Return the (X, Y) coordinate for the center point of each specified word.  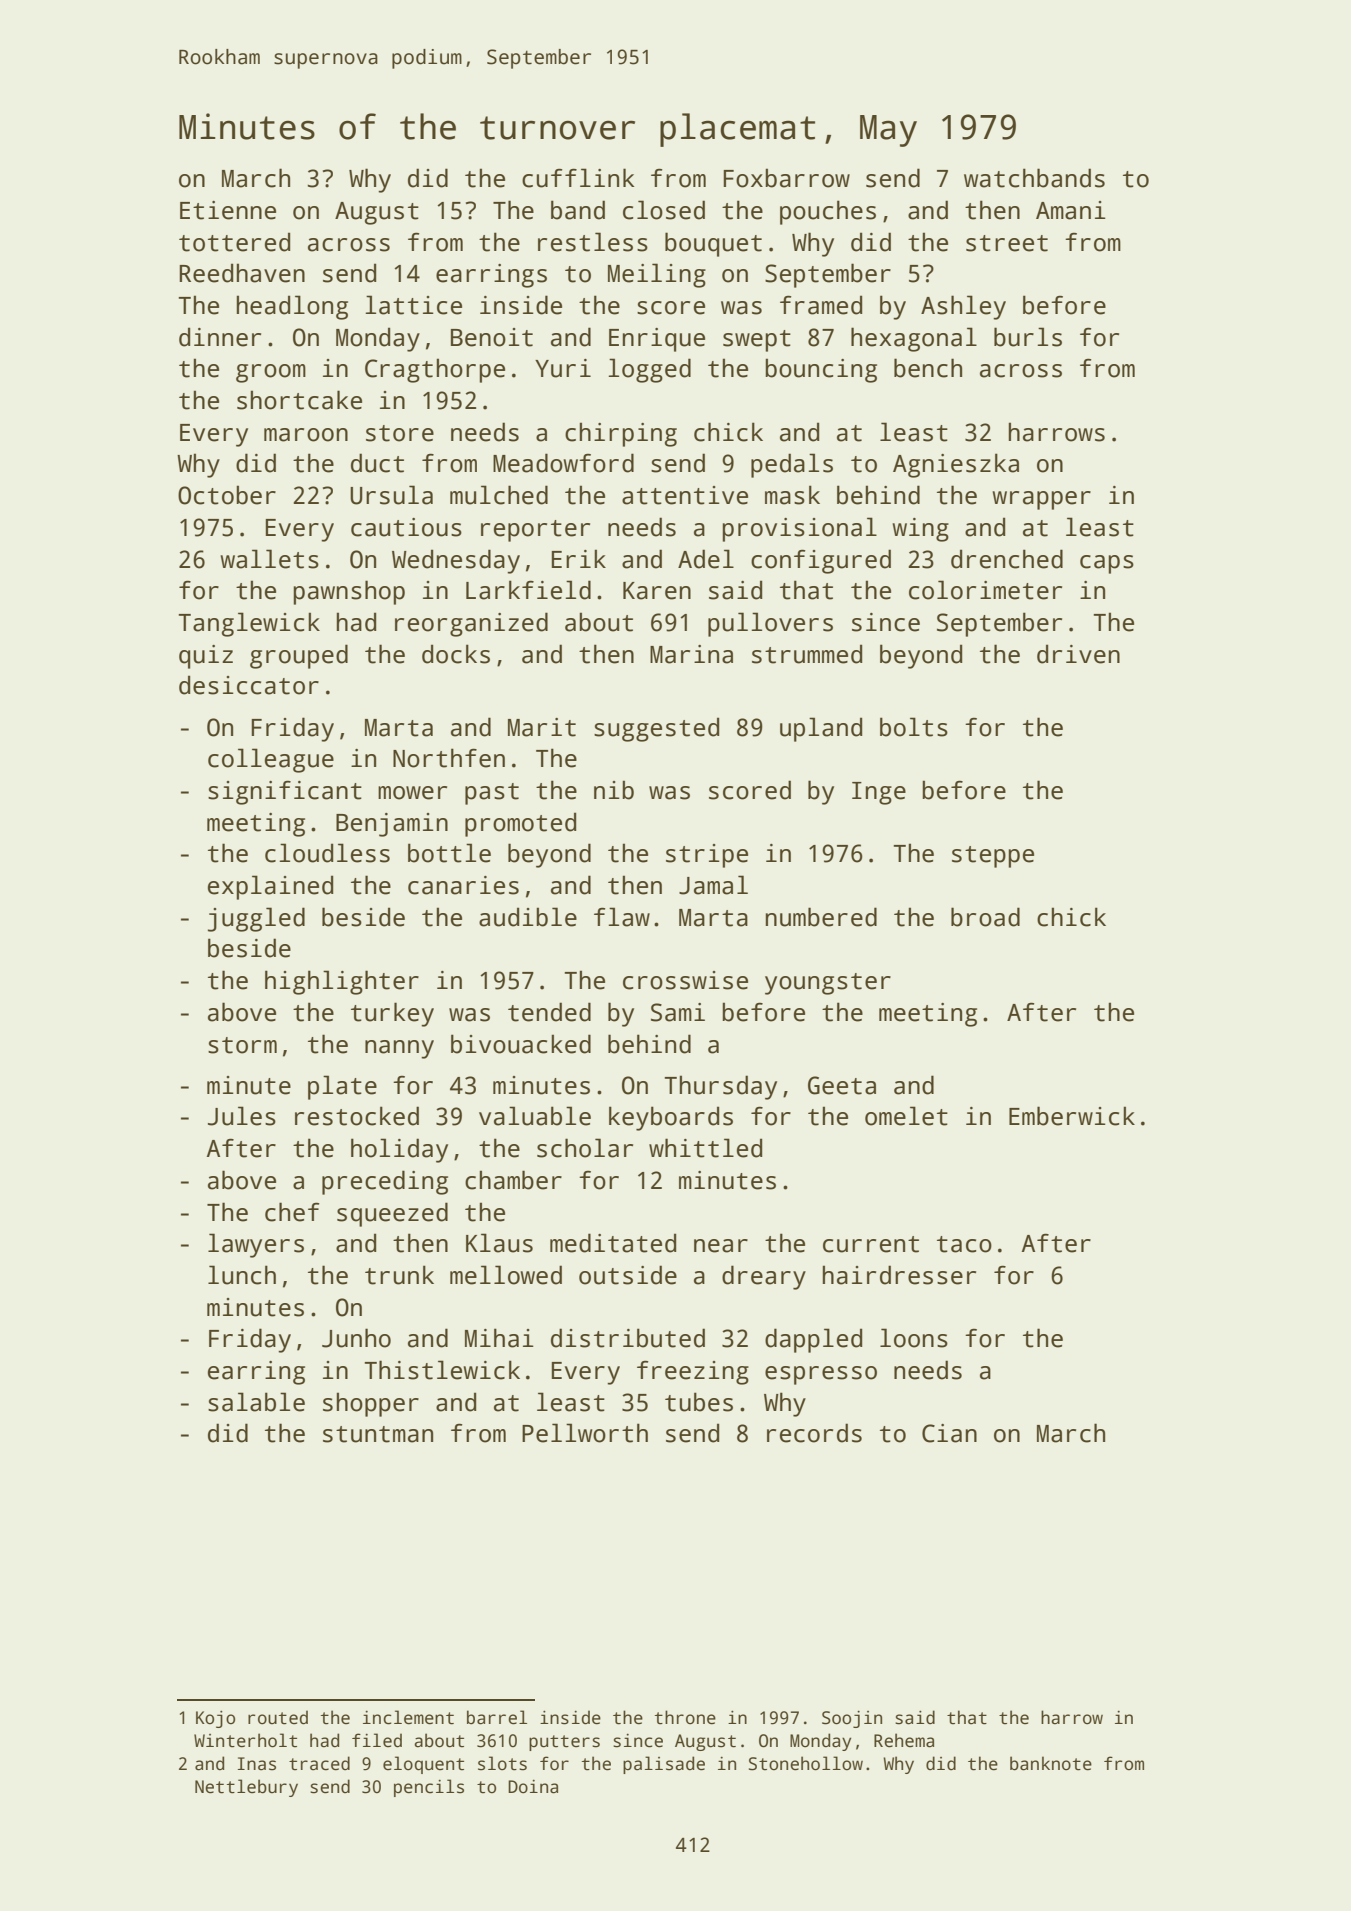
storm (242, 1045)
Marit (542, 727)
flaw (622, 917)
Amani (1071, 210)
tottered (234, 242)
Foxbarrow (786, 178)
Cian (949, 1433)
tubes (699, 1402)
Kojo (215, 1719)
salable (256, 1402)
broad (985, 917)
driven (1078, 654)
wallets (269, 559)
